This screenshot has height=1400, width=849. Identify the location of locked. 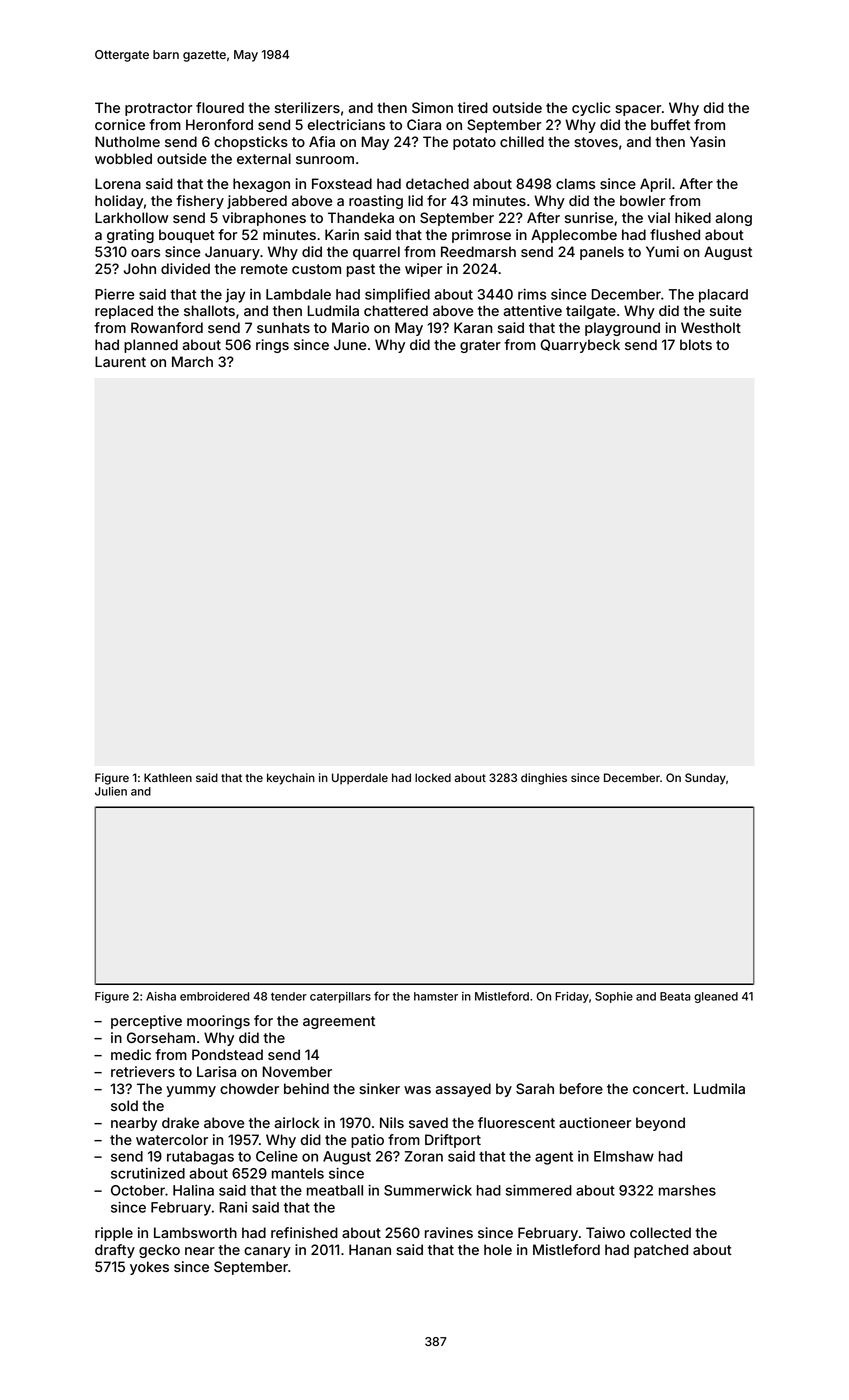
(433, 777).
